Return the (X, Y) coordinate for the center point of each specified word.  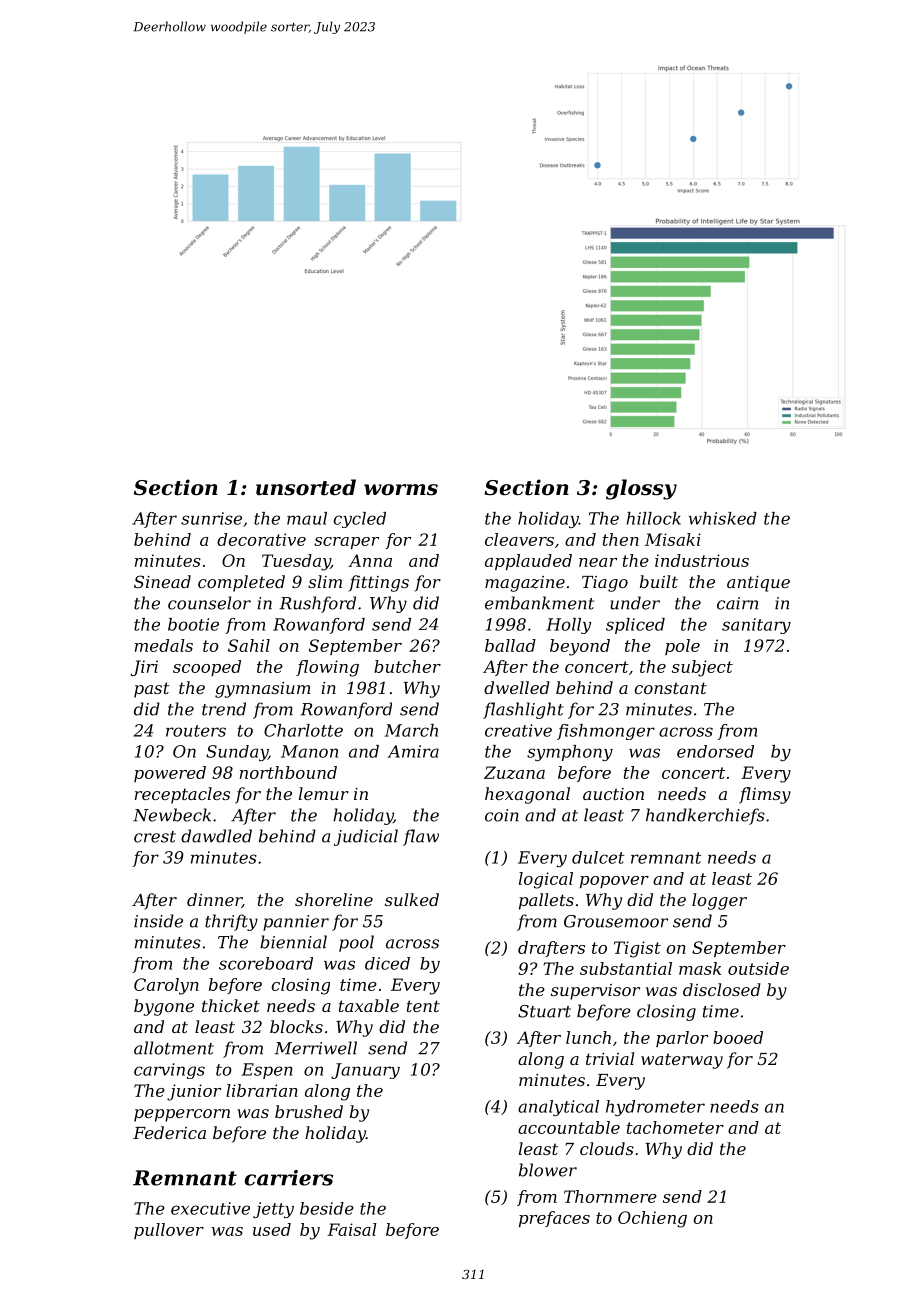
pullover (169, 1231)
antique (758, 584)
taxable (369, 1005)
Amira (413, 751)
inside (158, 921)
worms (401, 490)
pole (682, 647)
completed (241, 583)
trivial (610, 1058)
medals (164, 645)
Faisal (352, 1229)
